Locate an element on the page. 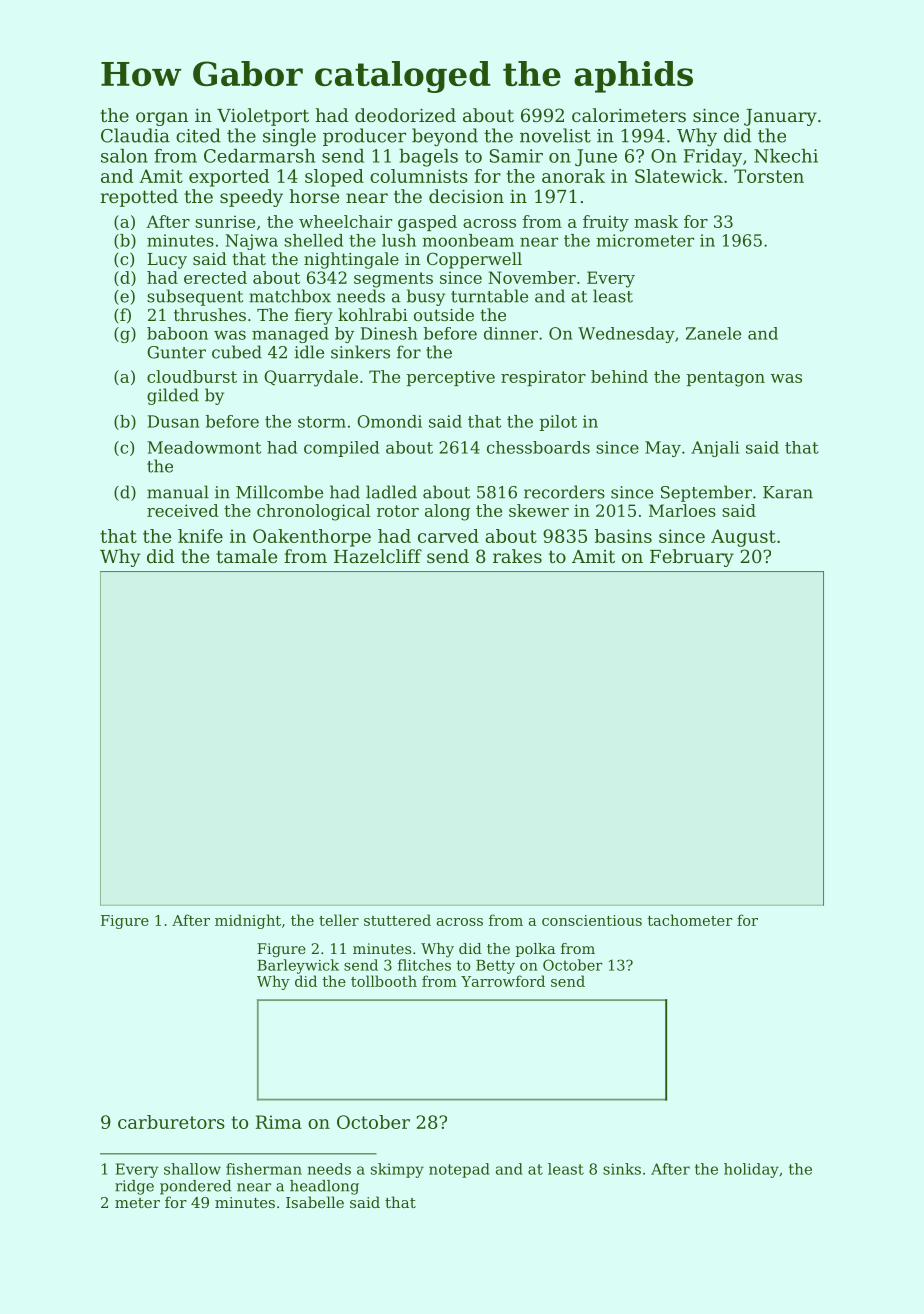  manual is located at coordinates (178, 492).
